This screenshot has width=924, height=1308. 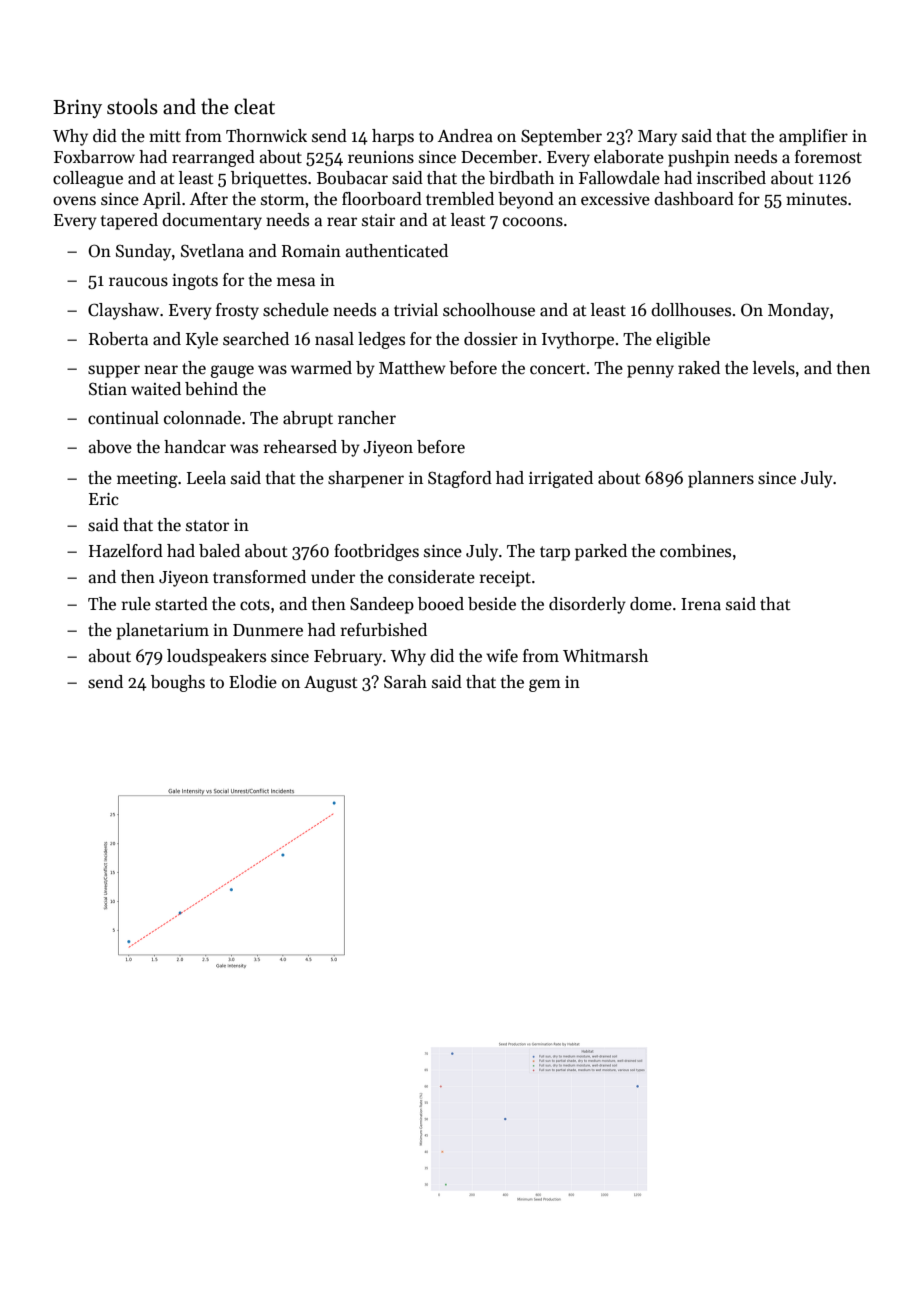 I want to click on Whitmarsh, so click(x=605, y=656).
